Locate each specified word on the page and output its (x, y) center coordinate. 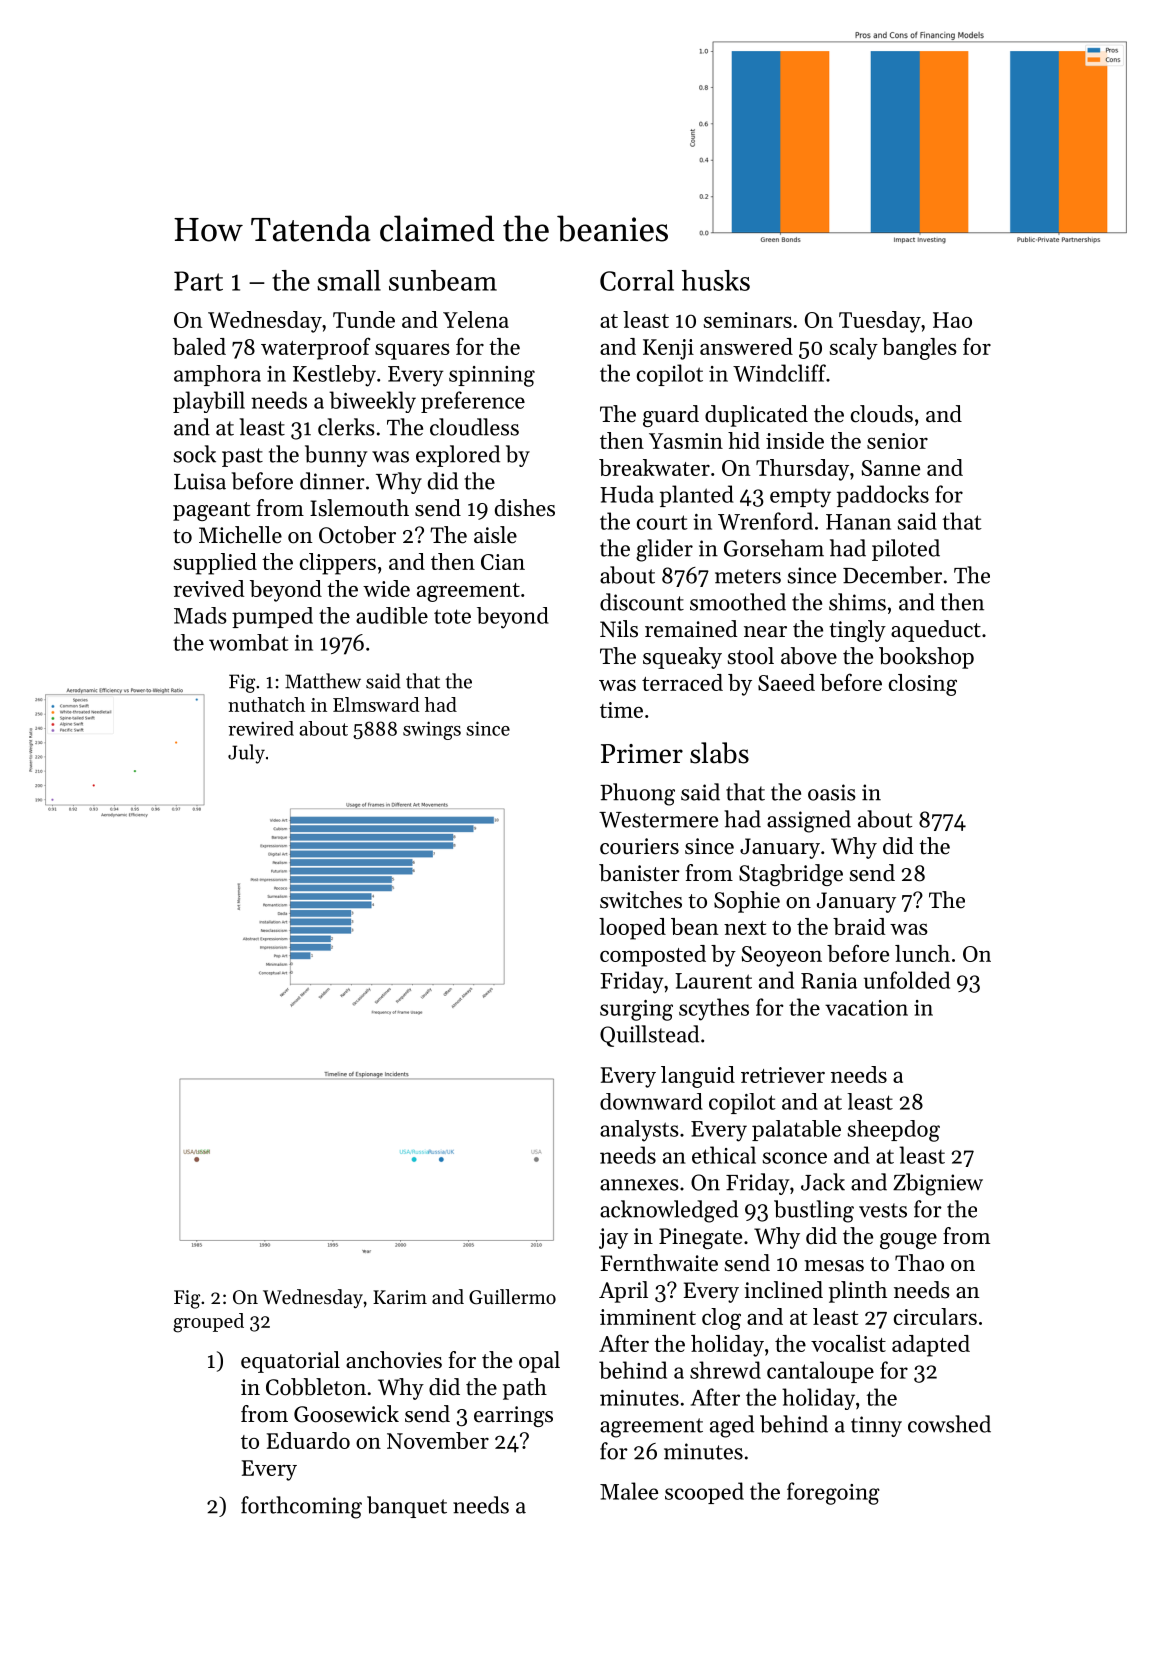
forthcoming (301, 1507)
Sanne (891, 468)
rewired (261, 728)
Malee (629, 1491)
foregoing (833, 1493)
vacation (866, 1008)
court (662, 522)
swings (432, 730)
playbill (209, 402)
